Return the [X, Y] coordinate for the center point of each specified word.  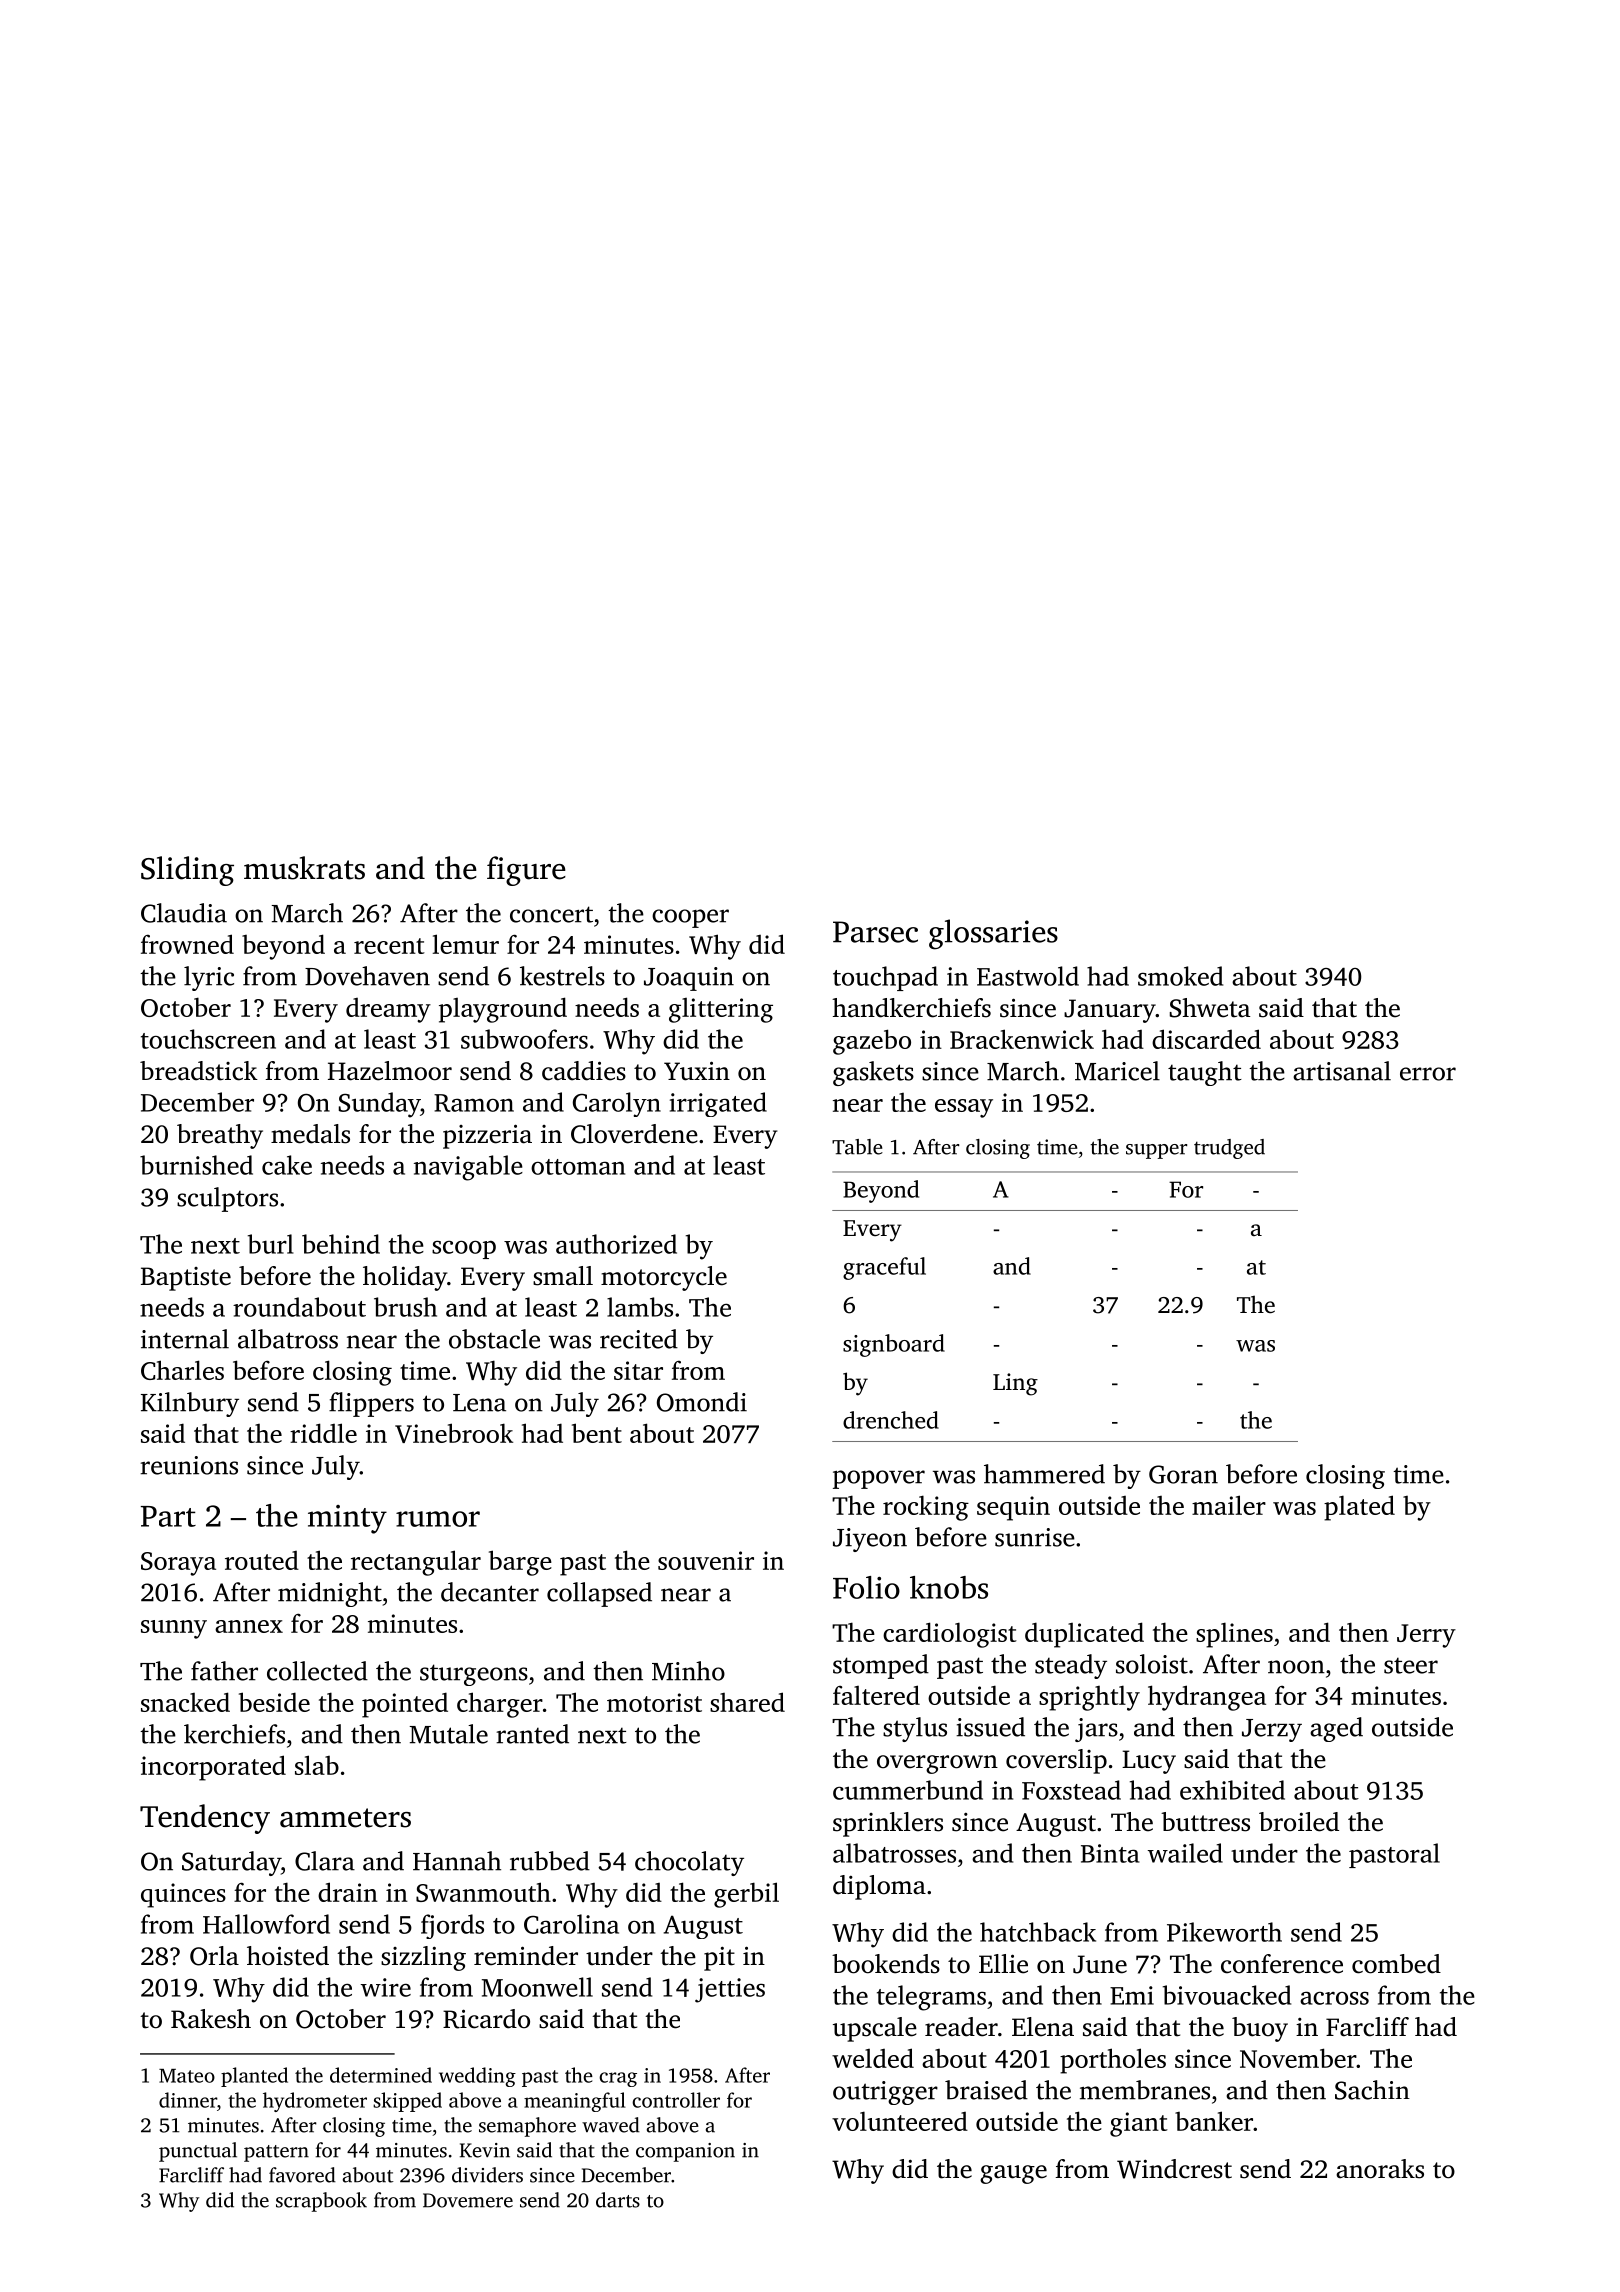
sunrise [1035, 1537]
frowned [187, 944]
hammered [1044, 1474]
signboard [894, 1345]
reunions [189, 1465]
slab [317, 1765]
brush [405, 1307]
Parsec [875, 932]
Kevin [485, 2150]
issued [990, 1727]
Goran [1183, 1474]
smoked [1180, 976]
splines [1234, 1635]
